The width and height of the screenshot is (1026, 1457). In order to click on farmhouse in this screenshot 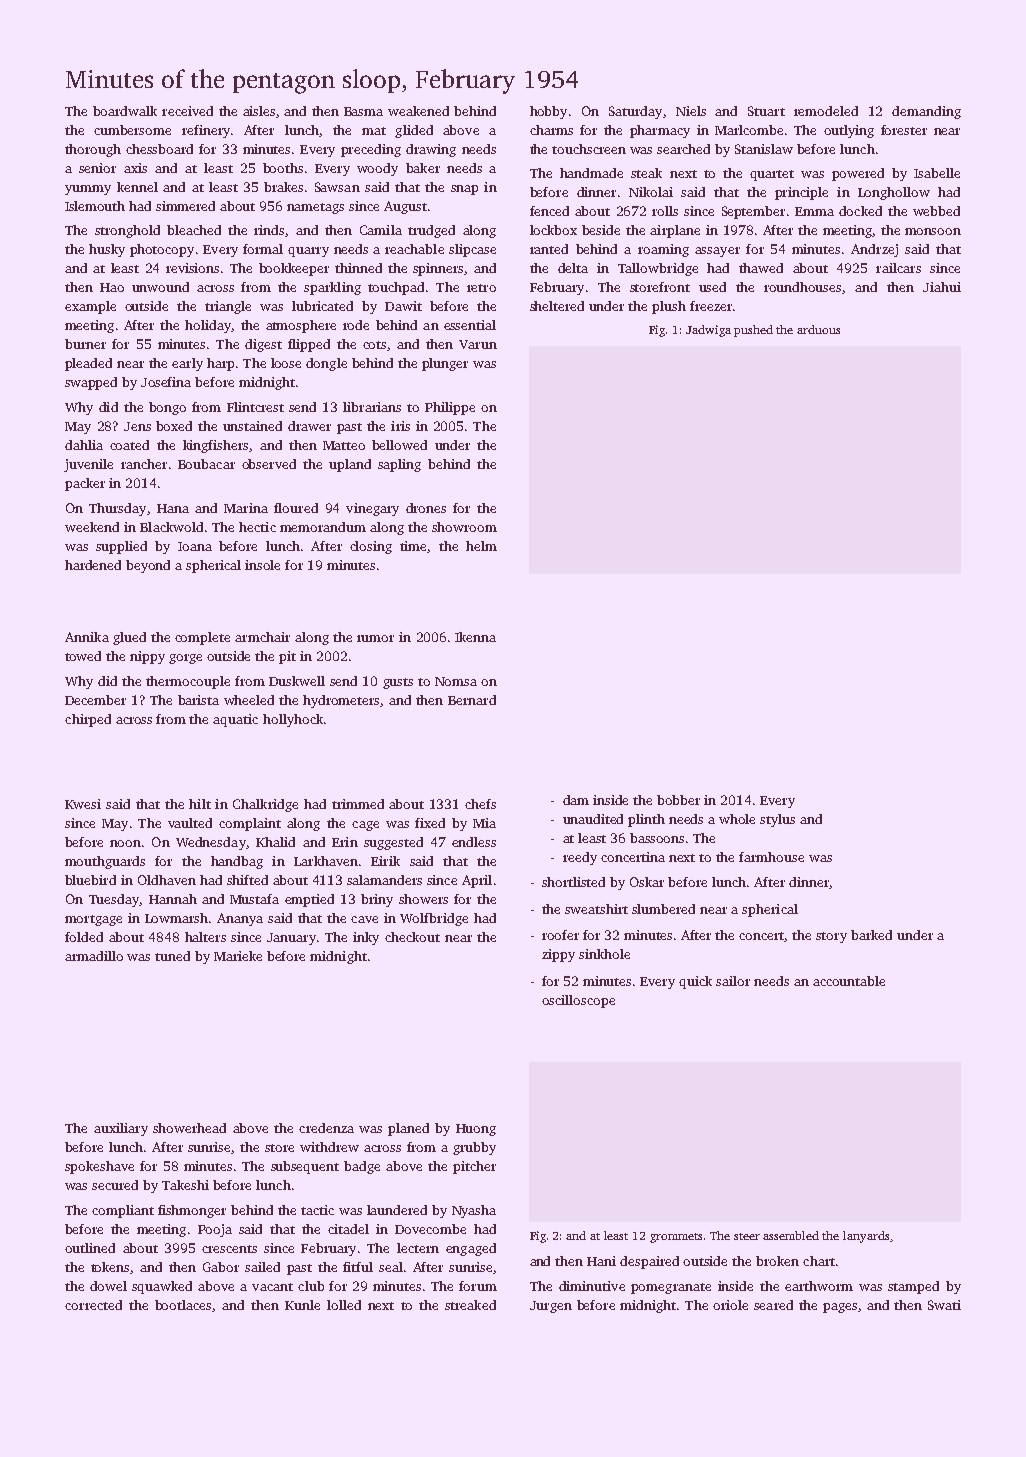, I will do `click(771, 857)`.
